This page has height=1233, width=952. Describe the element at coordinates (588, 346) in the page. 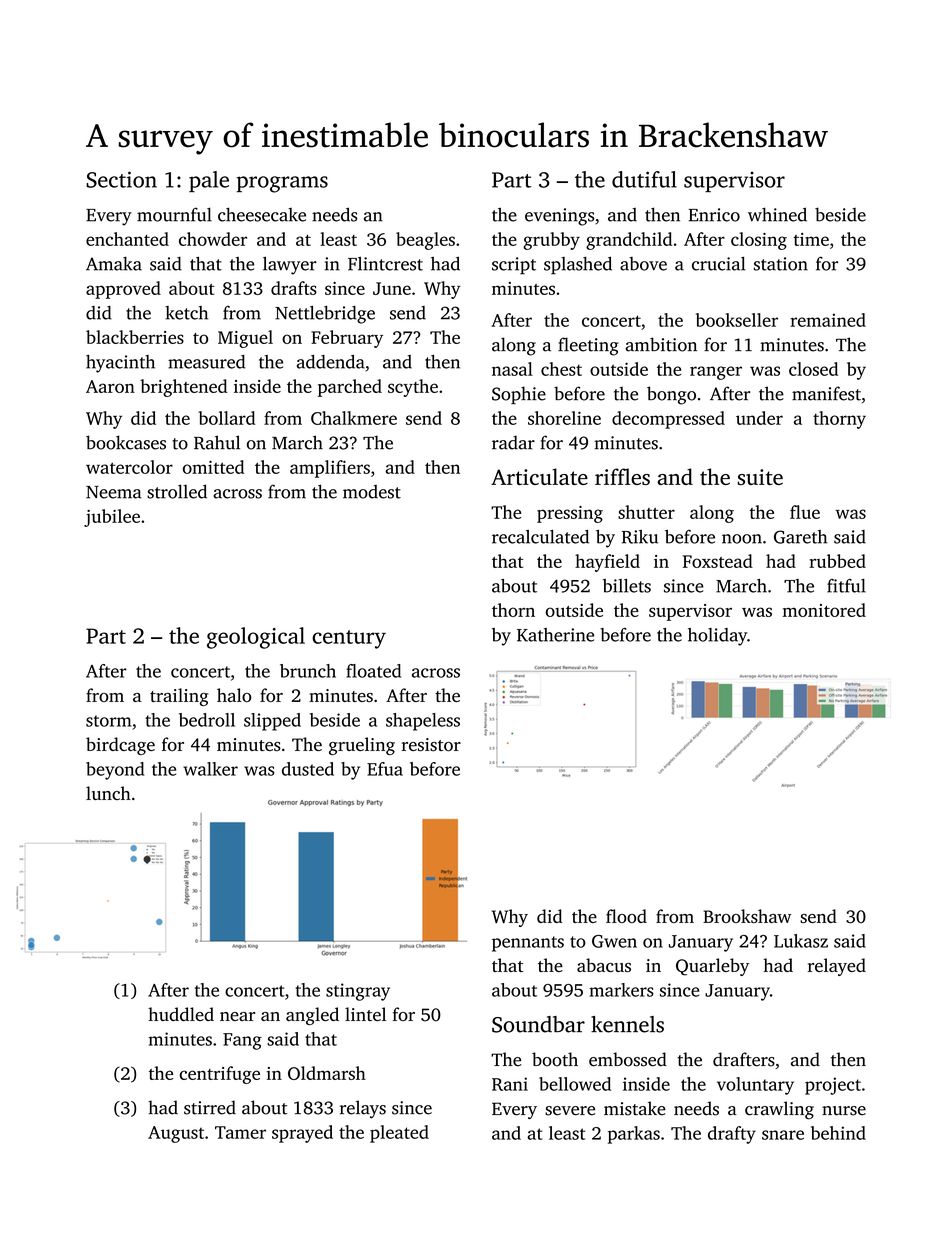

I see `fleeting` at that location.
